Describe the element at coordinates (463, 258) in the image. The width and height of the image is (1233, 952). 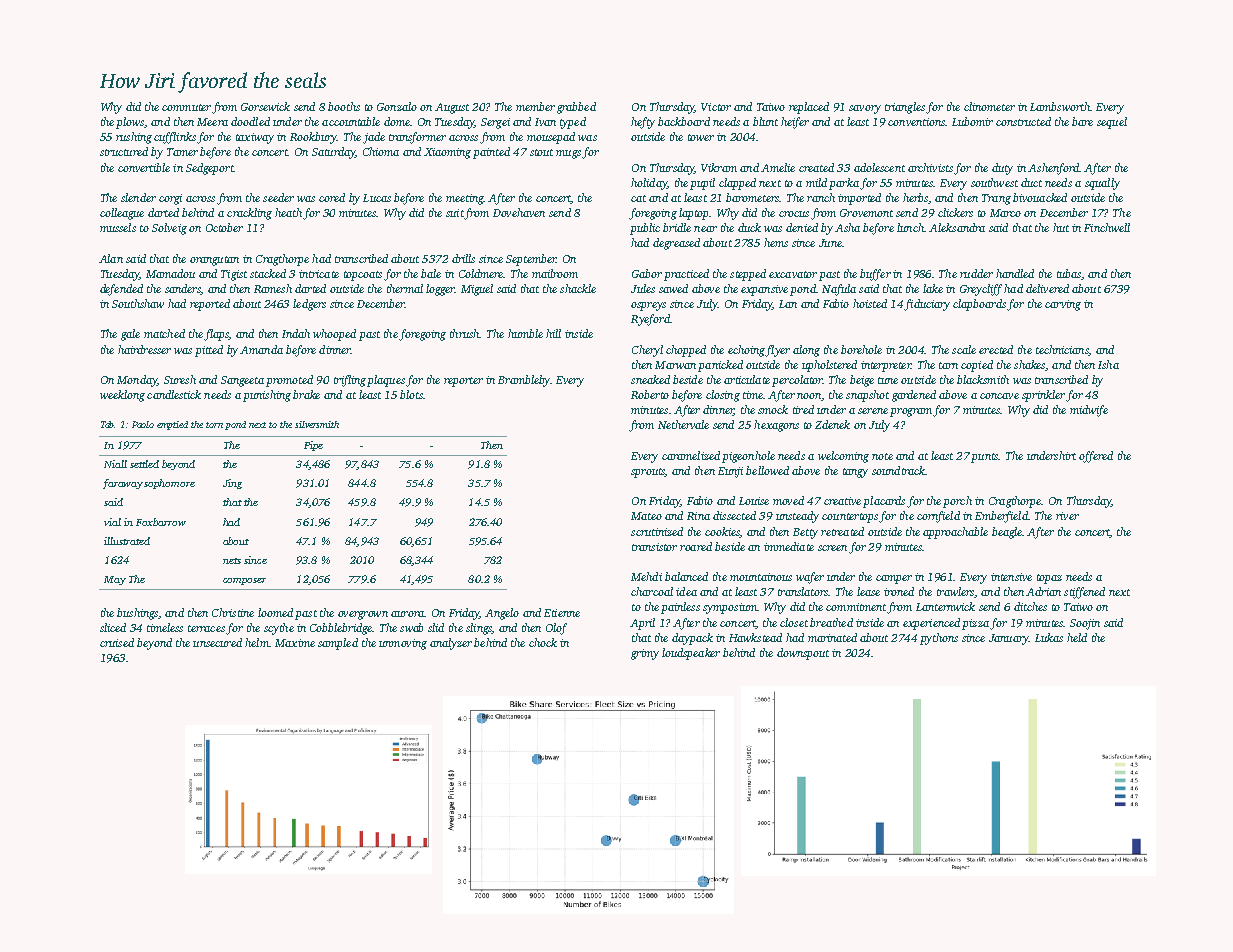
I see `drills` at that location.
